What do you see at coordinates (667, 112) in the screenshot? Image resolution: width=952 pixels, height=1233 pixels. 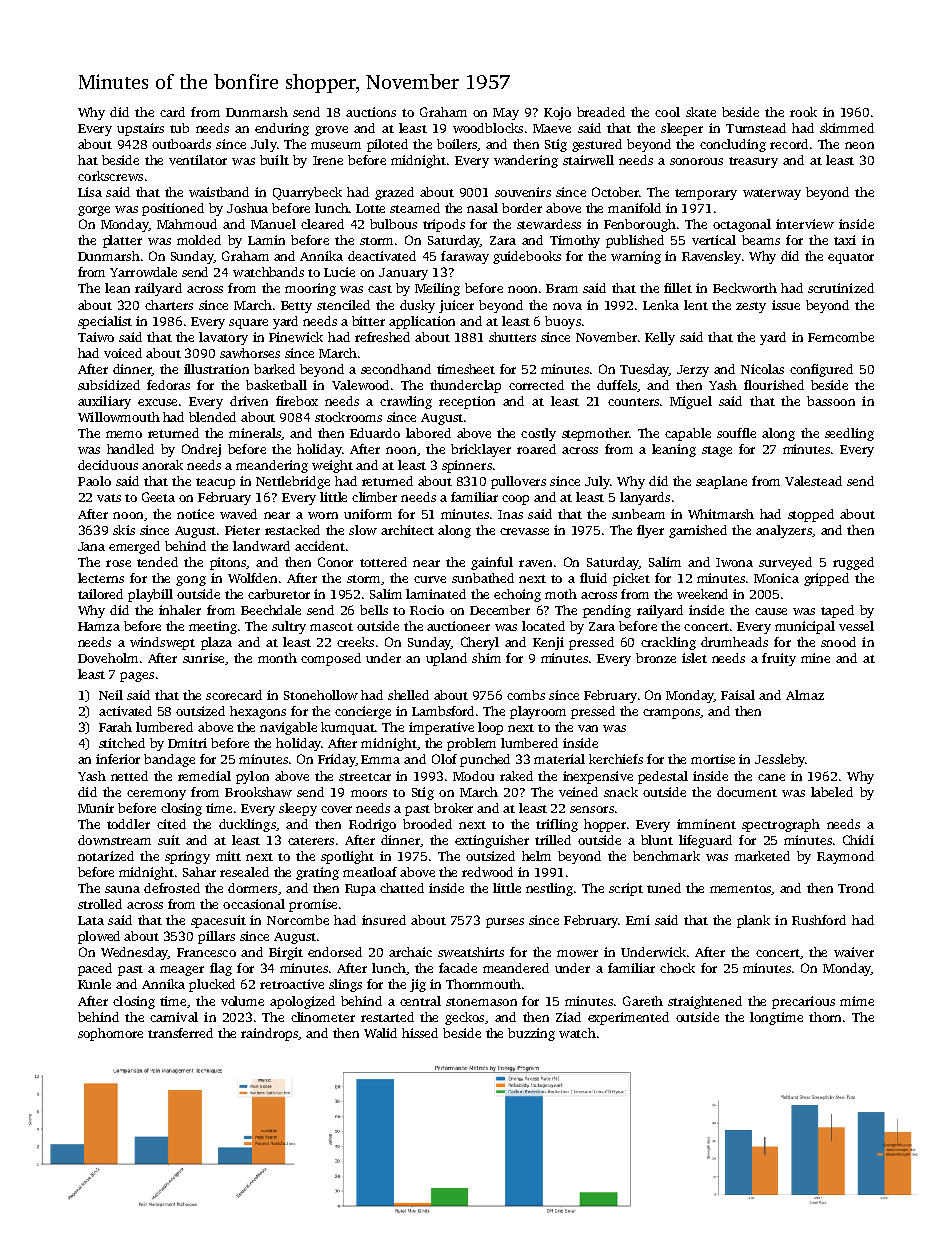 I see `cool` at bounding box center [667, 112].
